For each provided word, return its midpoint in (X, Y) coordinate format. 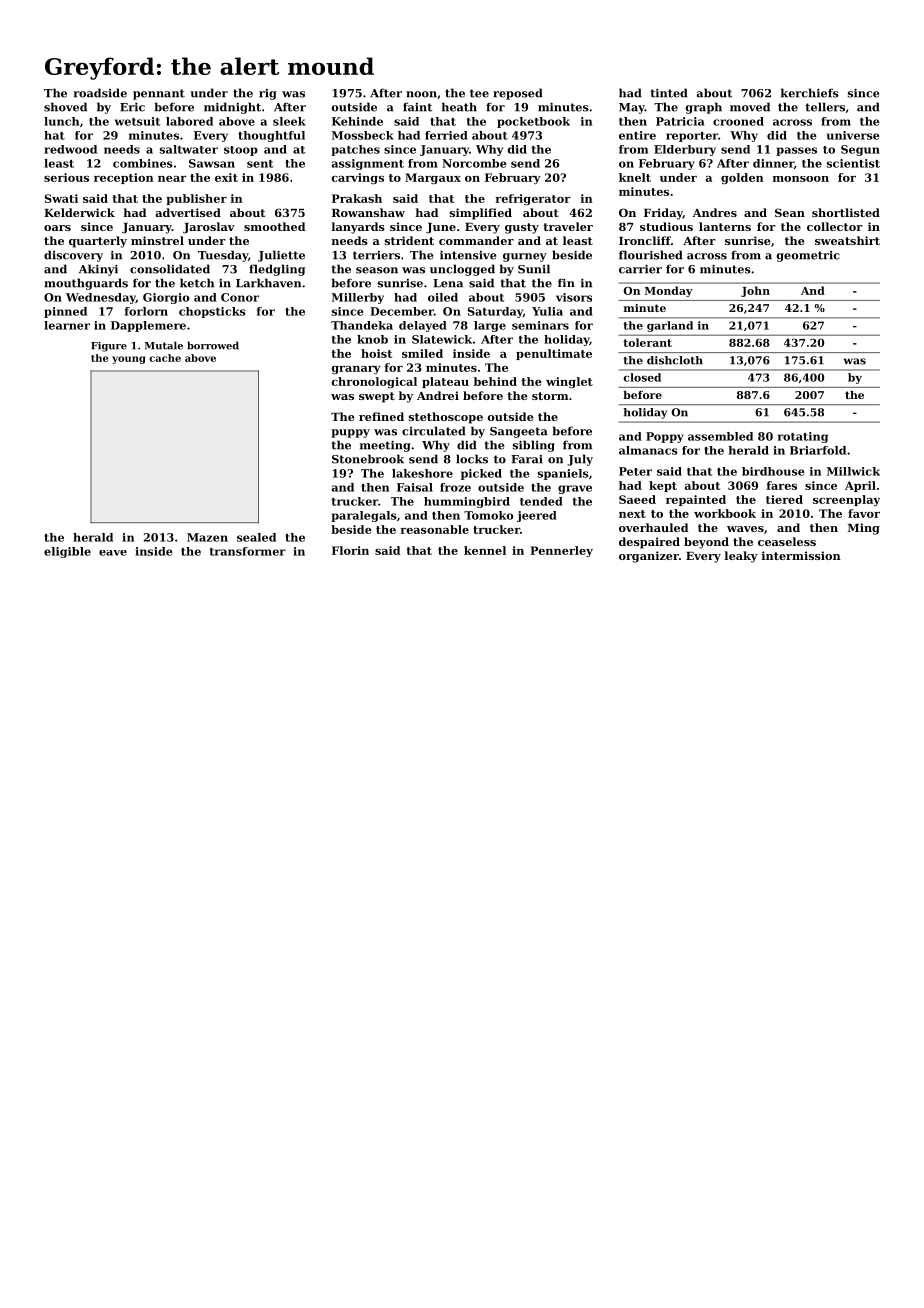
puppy (350, 433)
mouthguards (86, 284)
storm (550, 396)
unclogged (462, 270)
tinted (669, 93)
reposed (518, 94)
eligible (67, 552)
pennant (159, 94)
